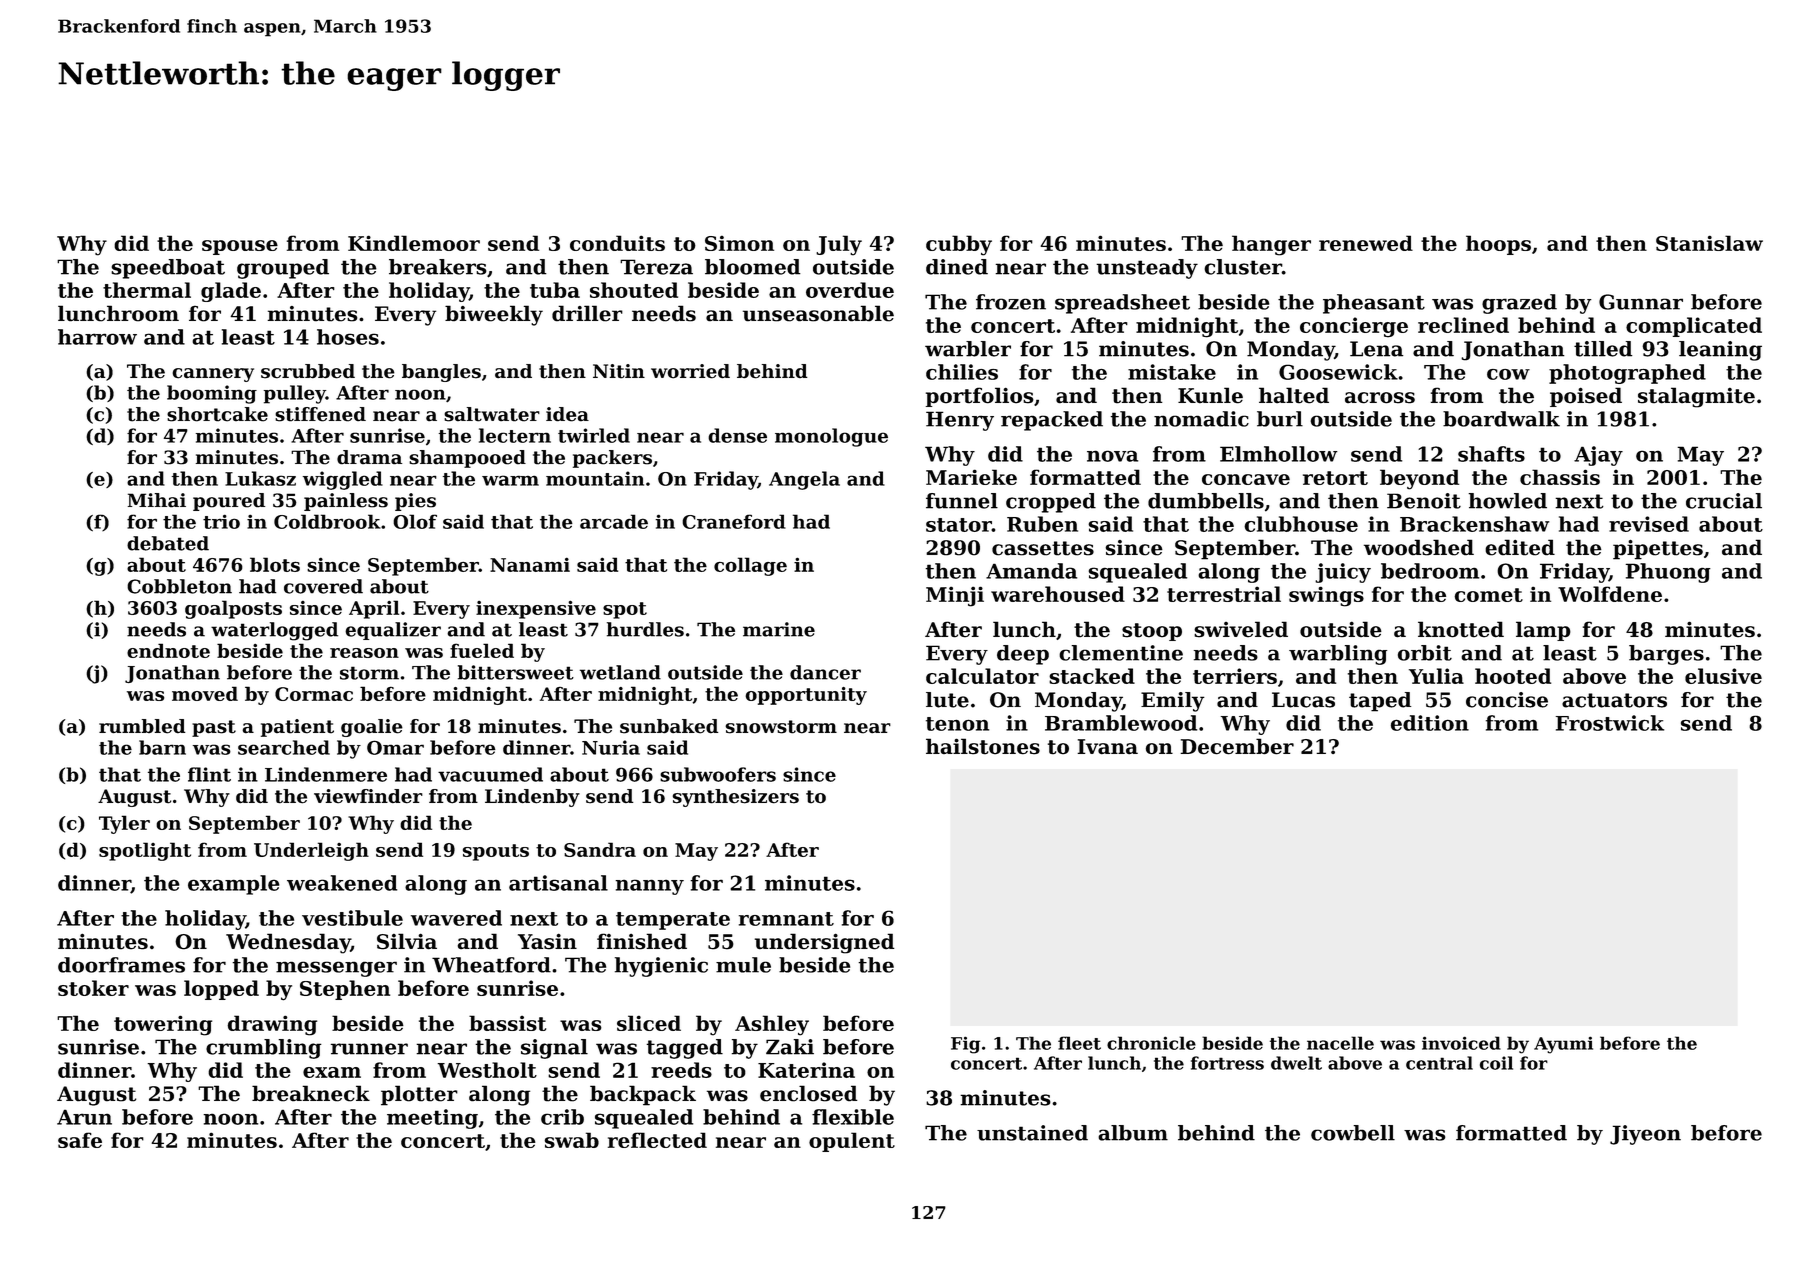  Describe the element at coordinates (283, 269) in the document. I see `grouped` at that location.
